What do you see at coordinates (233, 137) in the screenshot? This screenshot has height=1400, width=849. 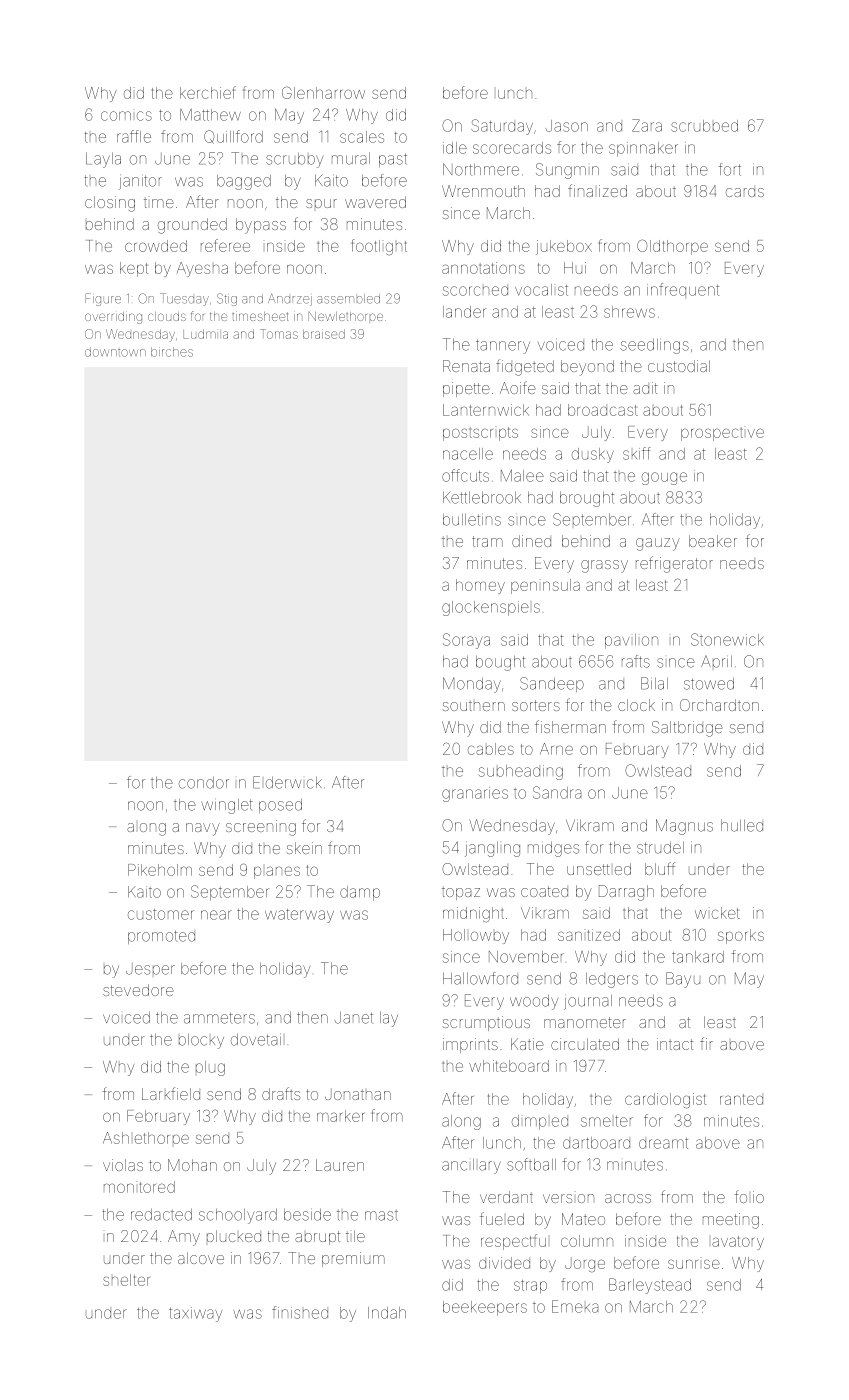 I see `Quillford` at bounding box center [233, 137].
